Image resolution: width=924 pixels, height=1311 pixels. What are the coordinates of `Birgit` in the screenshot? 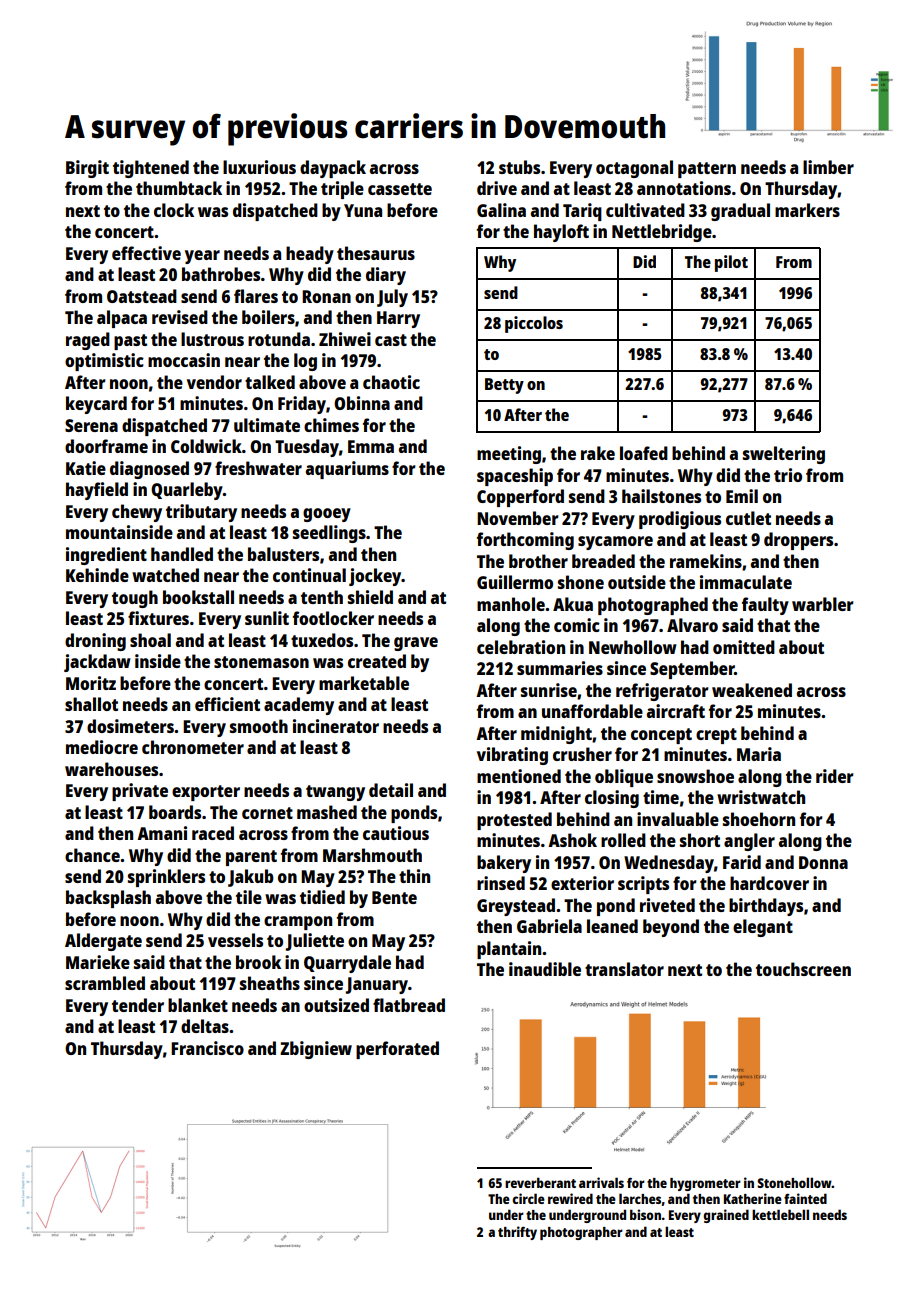 It's located at (87, 169).
